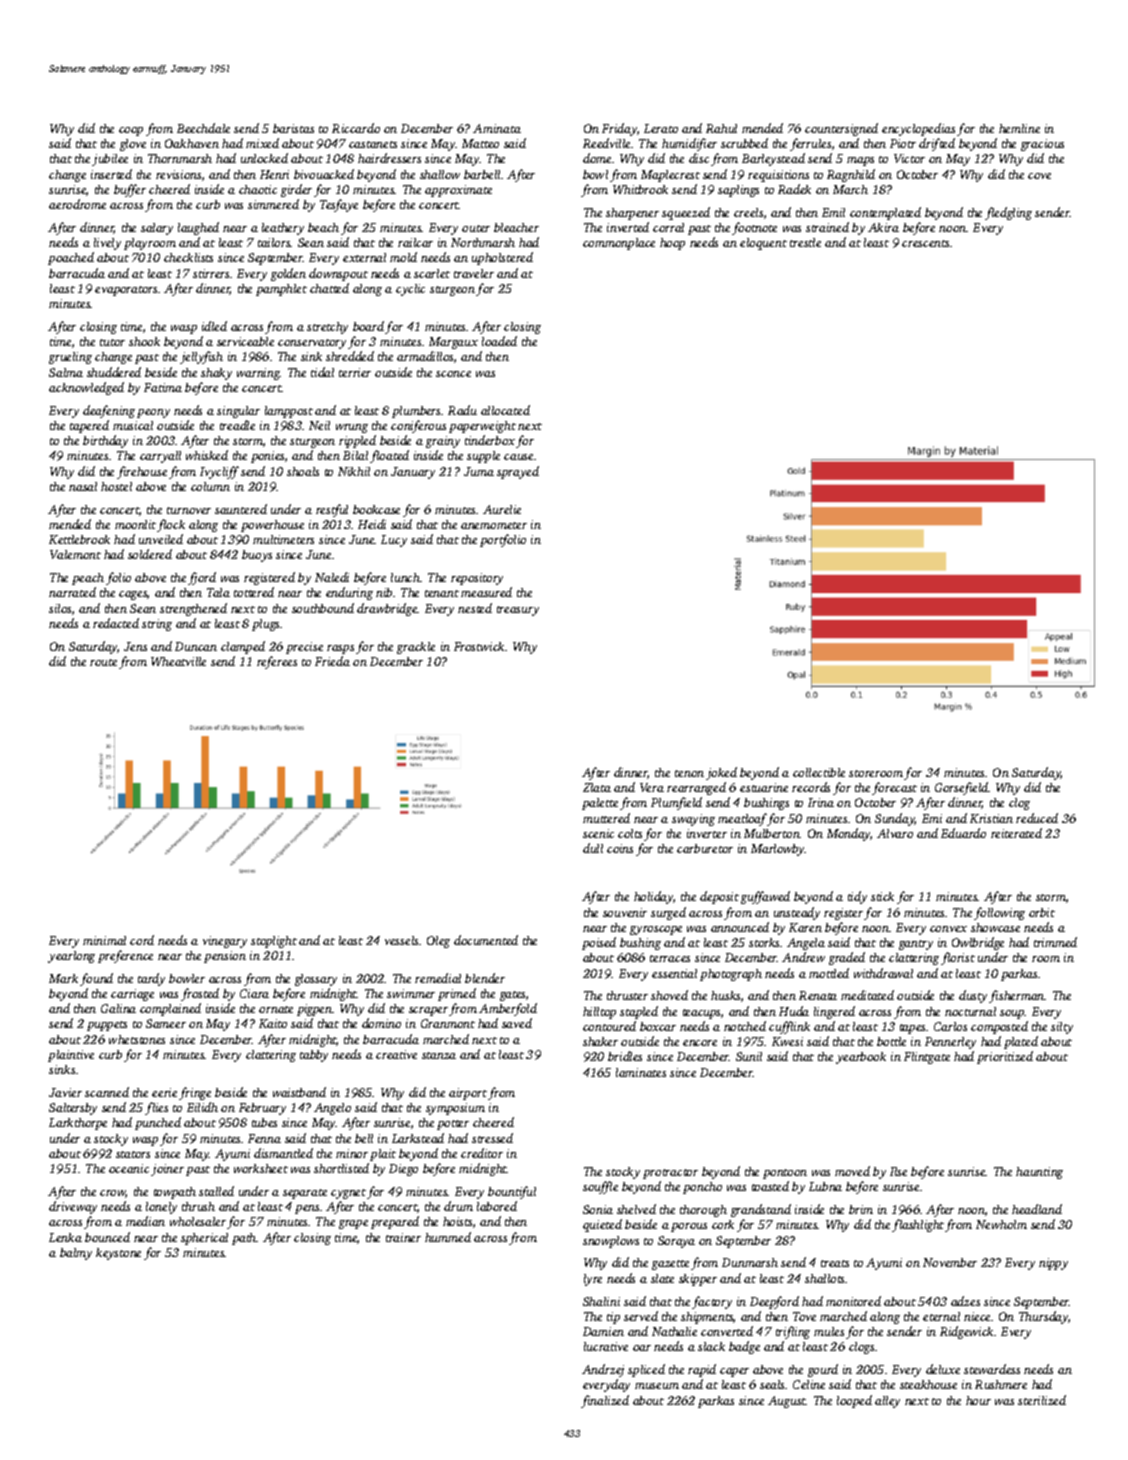 The image size is (1128, 1460). What do you see at coordinates (131, 131) in the document?
I see `coop` at bounding box center [131, 131].
